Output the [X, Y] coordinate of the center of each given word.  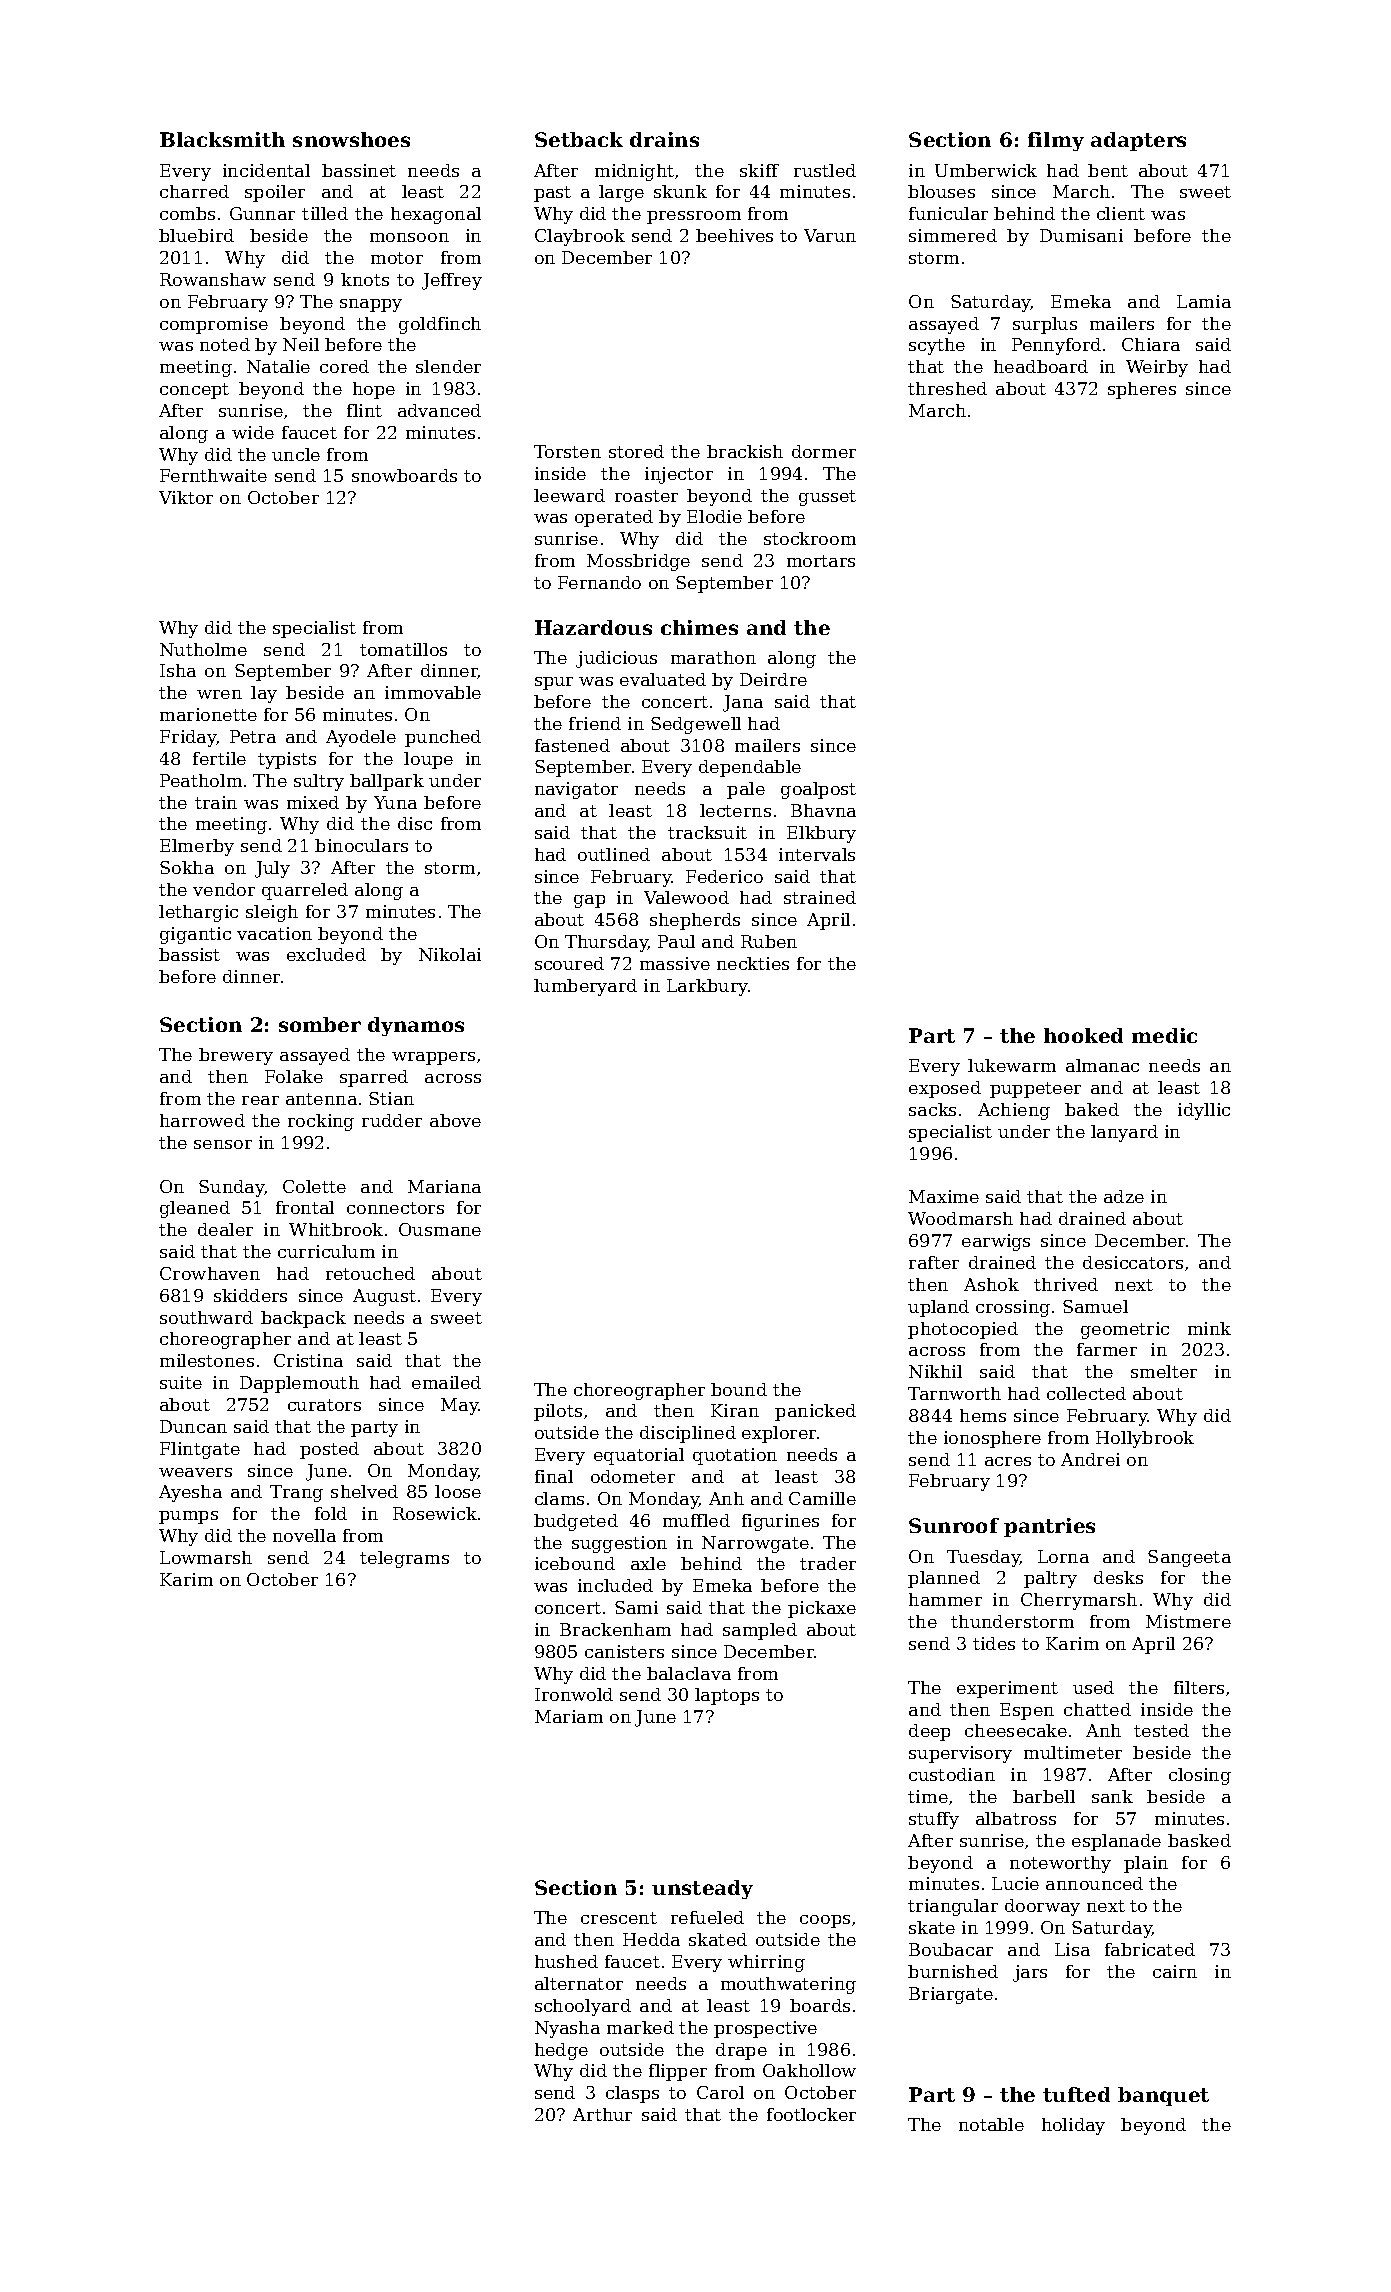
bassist [189, 954]
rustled [825, 170]
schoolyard [583, 2007]
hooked [1083, 1035]
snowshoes [351, 139]
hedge [561, 2051]
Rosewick [435, 1513]
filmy [1056, 141]
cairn [1175, 1971]
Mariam [569, 1716]
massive [675, 963]
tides [994, 1643]
